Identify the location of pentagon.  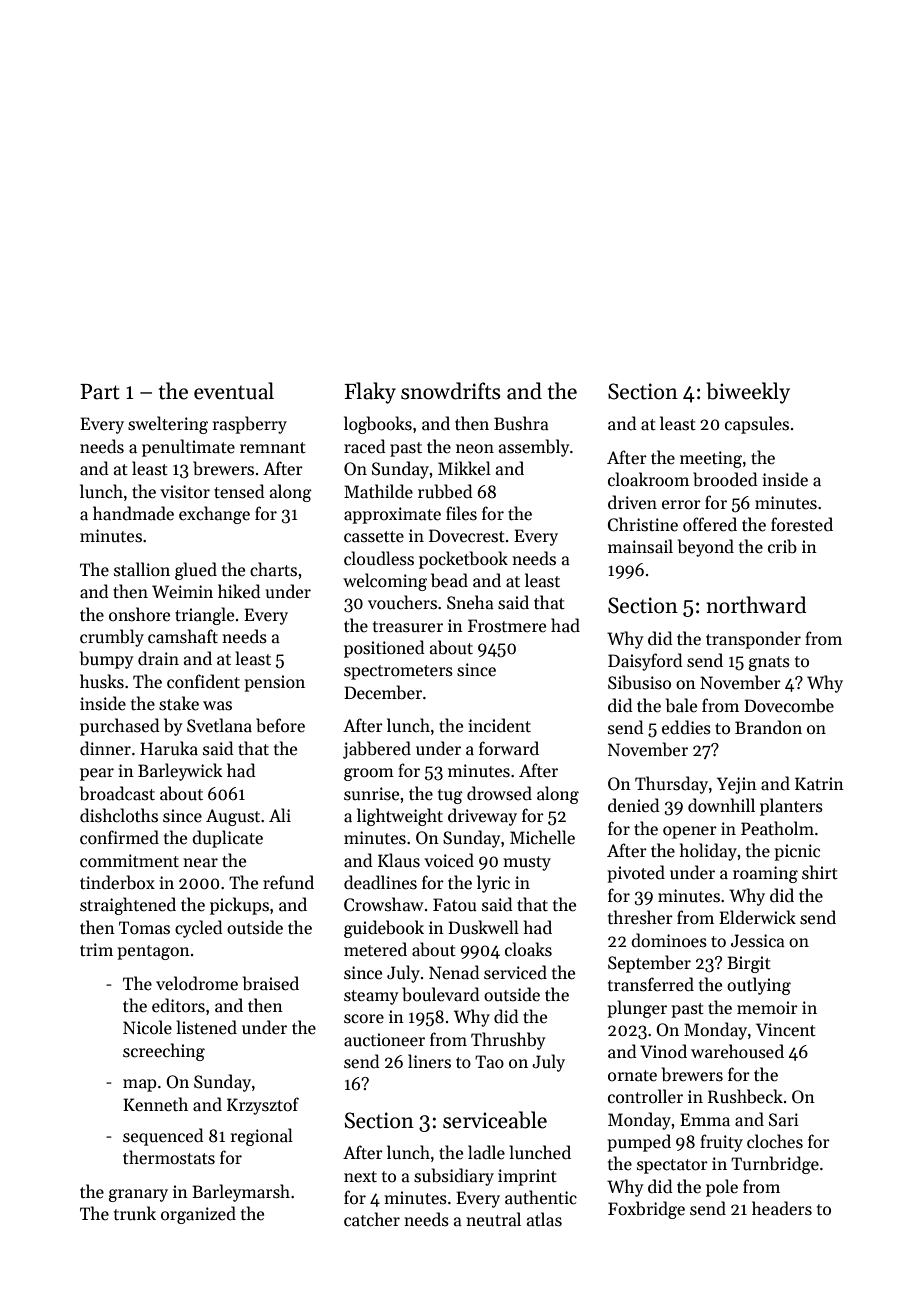
(153, 952).
